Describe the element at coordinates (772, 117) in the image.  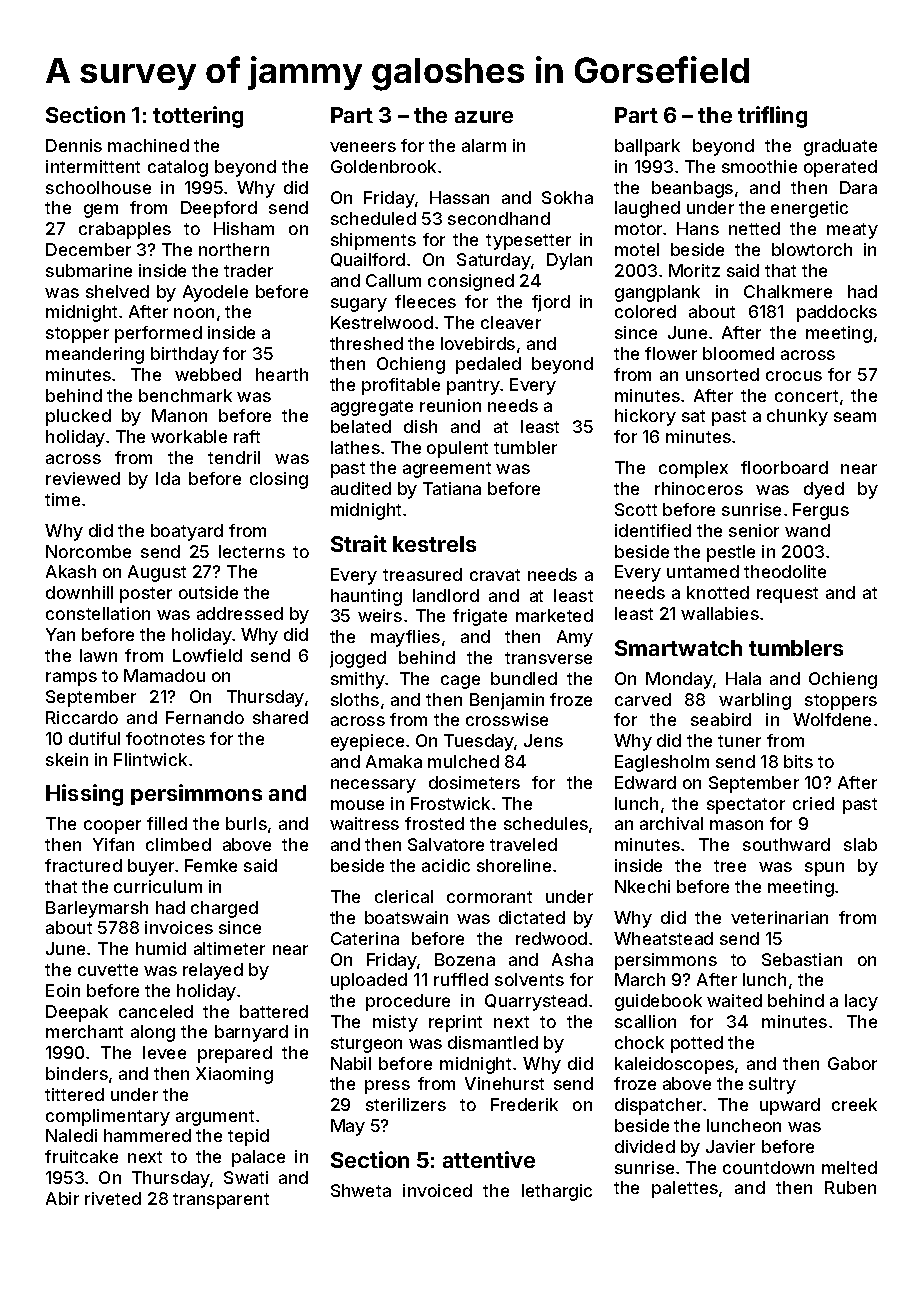
I see `trifling` at that location.
